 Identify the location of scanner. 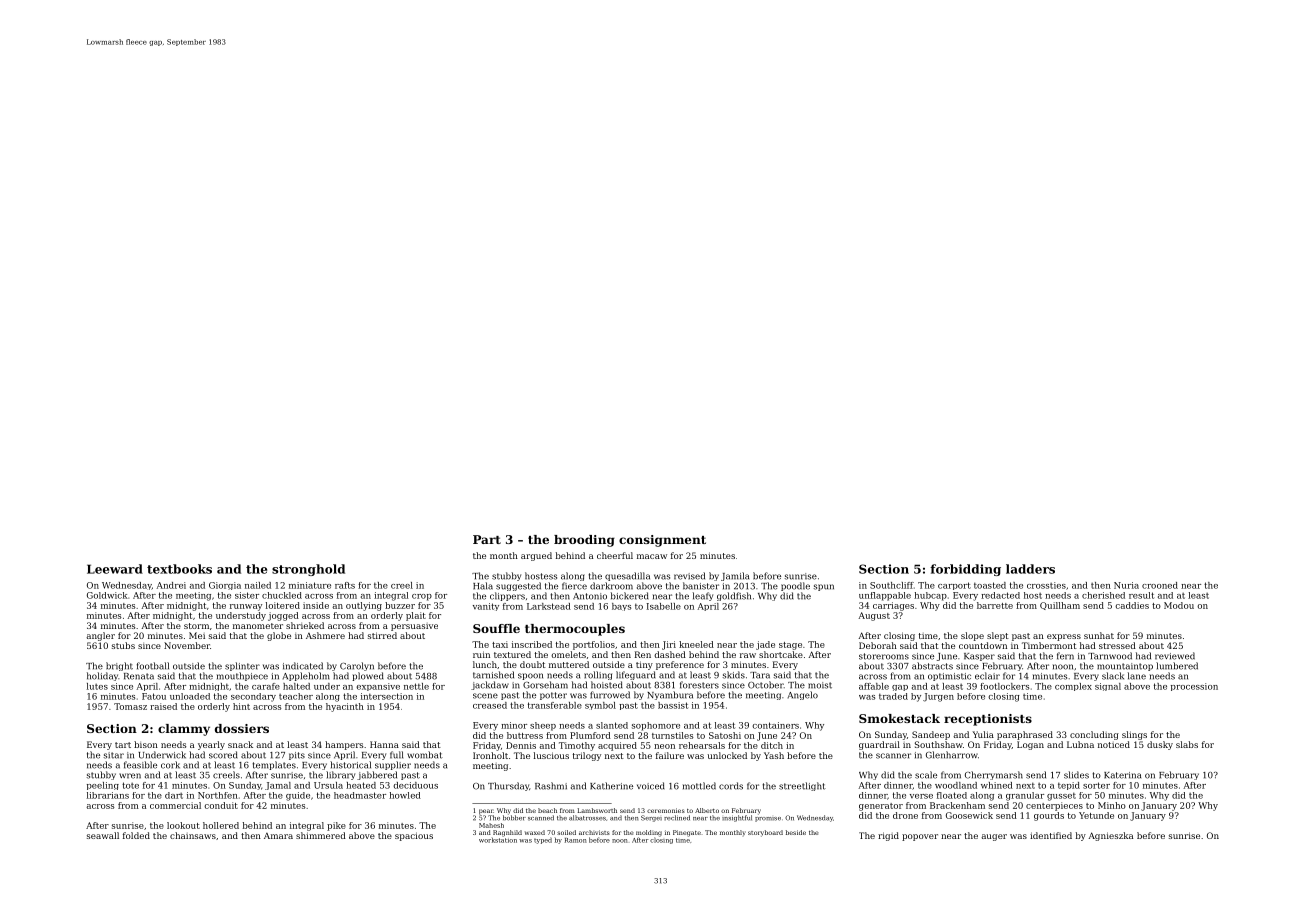
(893, 756).
